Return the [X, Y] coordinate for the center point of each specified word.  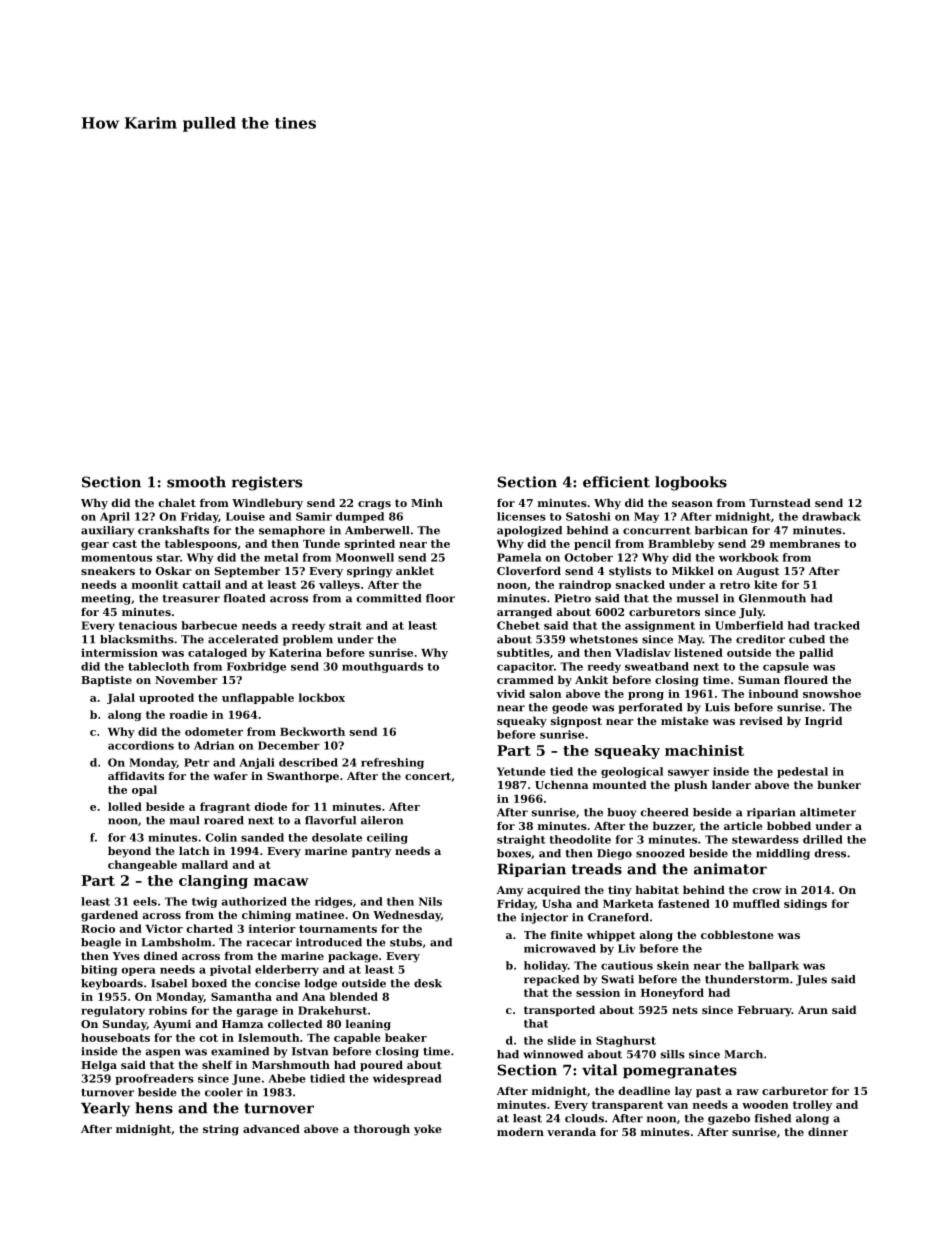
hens [154, 1108]
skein [673, 965]
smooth [196, 482]
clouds [584, 1118]
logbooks [691, 483]
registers [267, 483]
